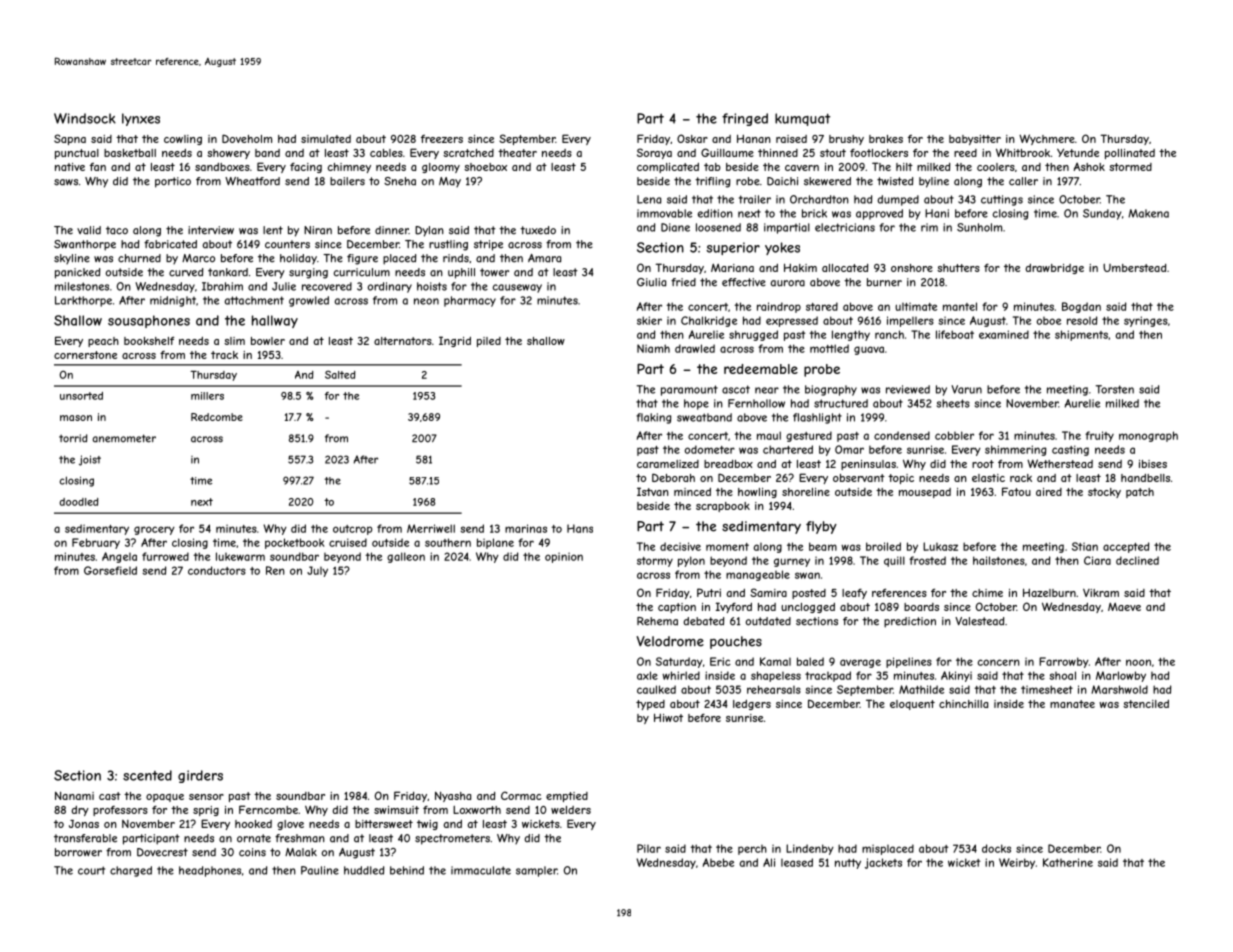  I want to click on charged, so click(131, 871).
